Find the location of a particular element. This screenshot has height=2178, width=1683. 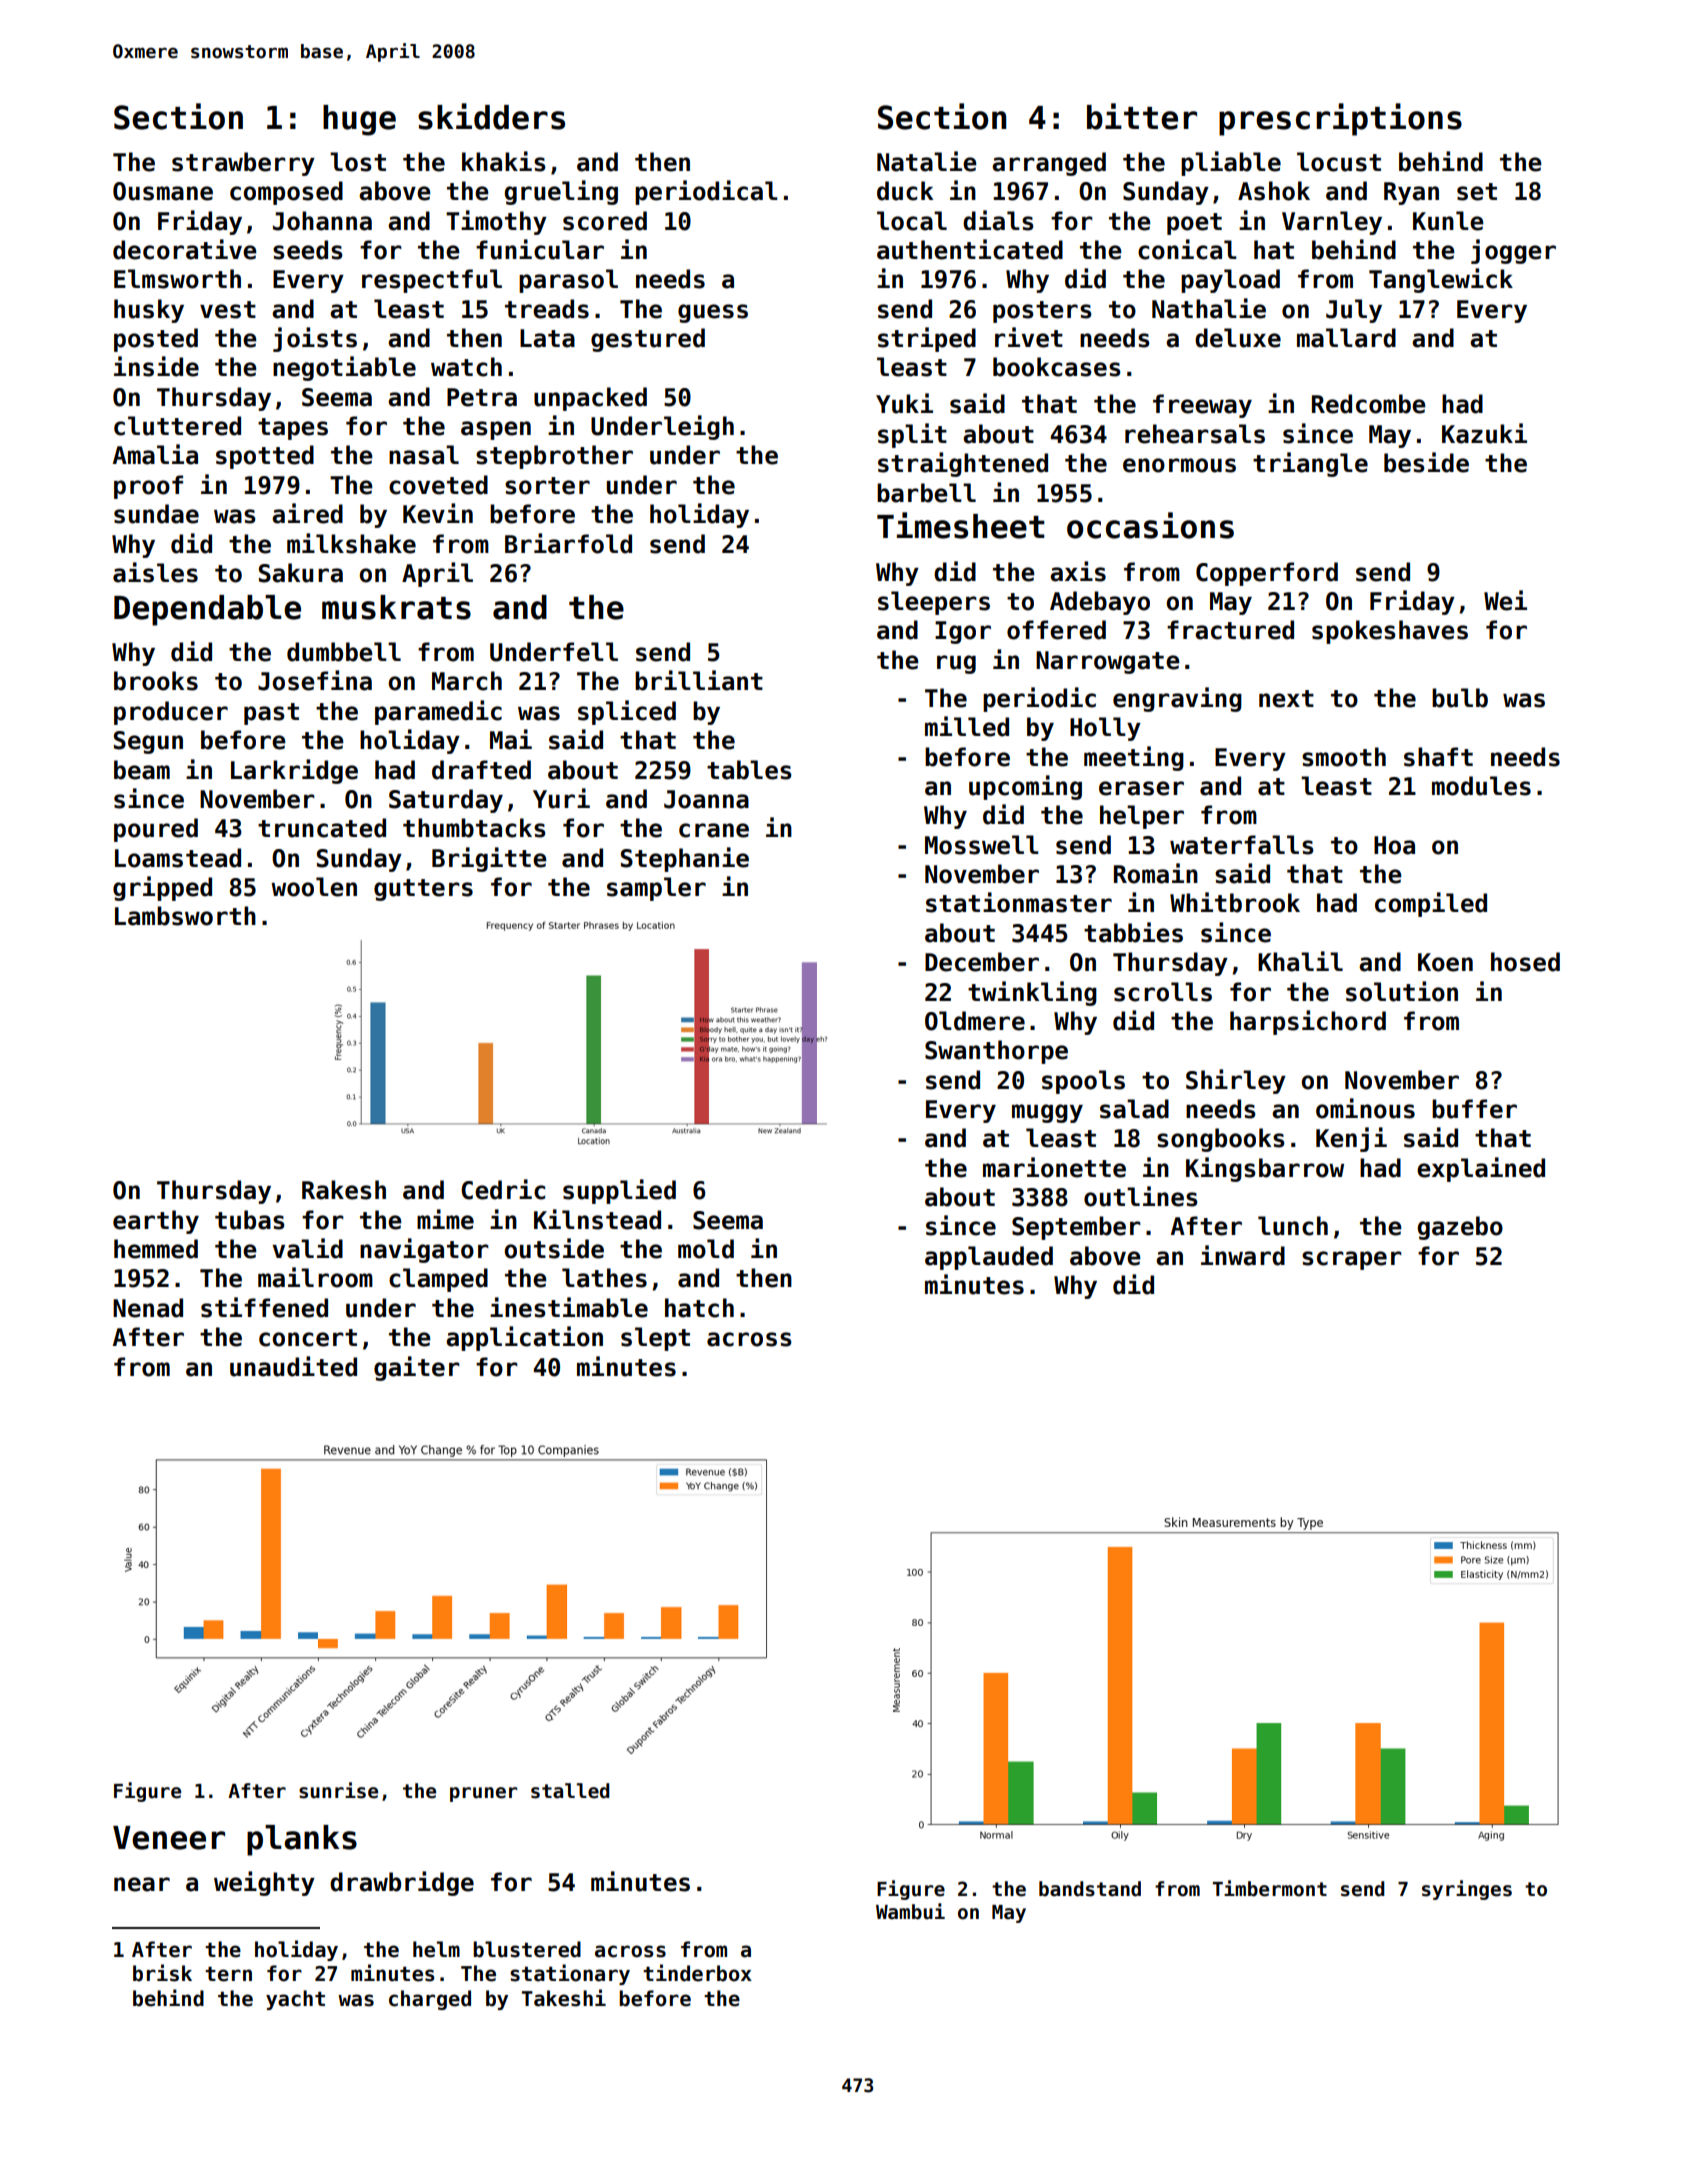

tinderbox is located at coordinates (697, 1973).
